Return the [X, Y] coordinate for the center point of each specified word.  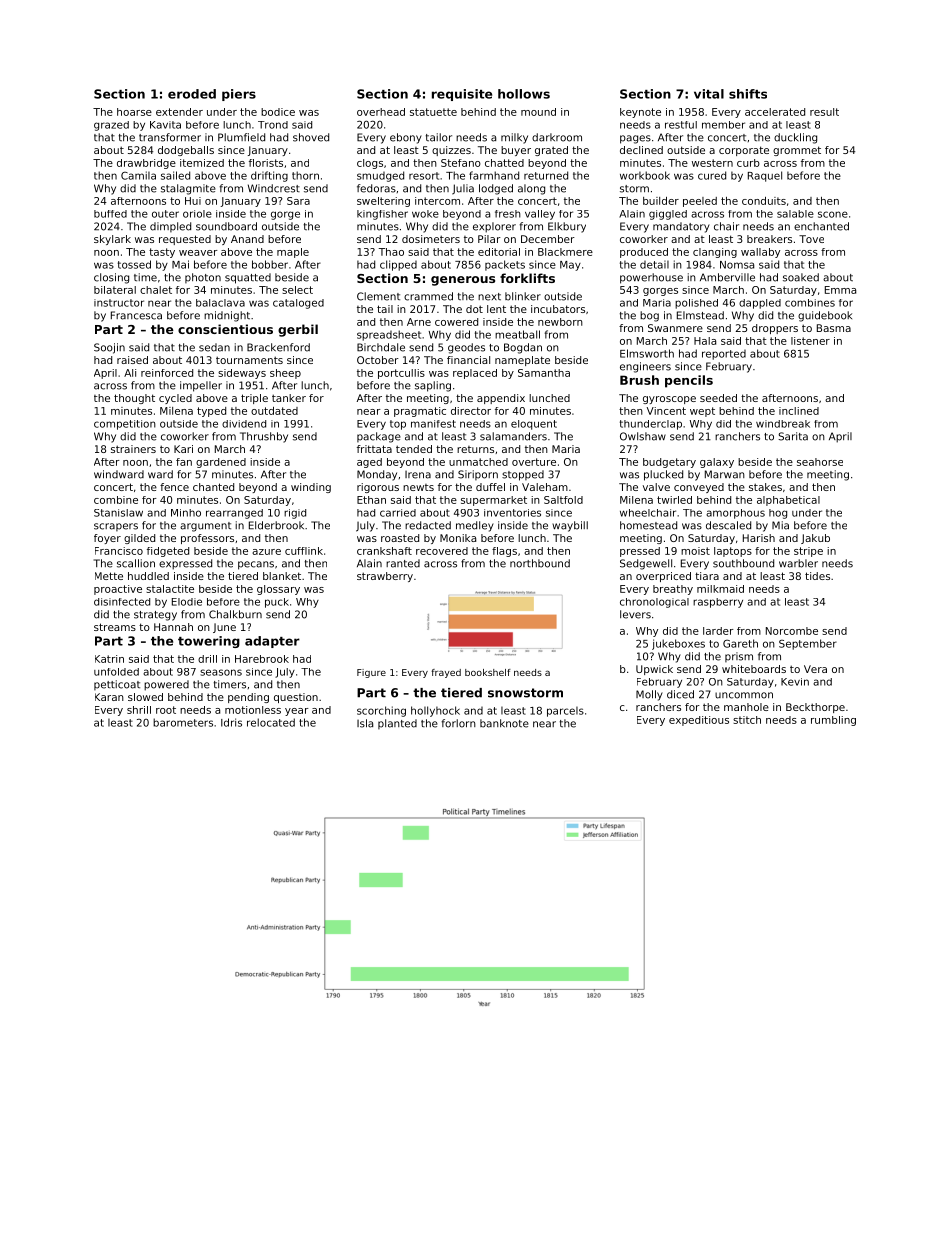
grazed [111, 126]
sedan [214, 347]
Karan [109, 697]
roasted [400, 538]
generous [463, 281]
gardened [221, 463]
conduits [764, 201]
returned [546, 175]
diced [680, 694]
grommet [797, 151]
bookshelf [488, 672]
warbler [798, 563]
